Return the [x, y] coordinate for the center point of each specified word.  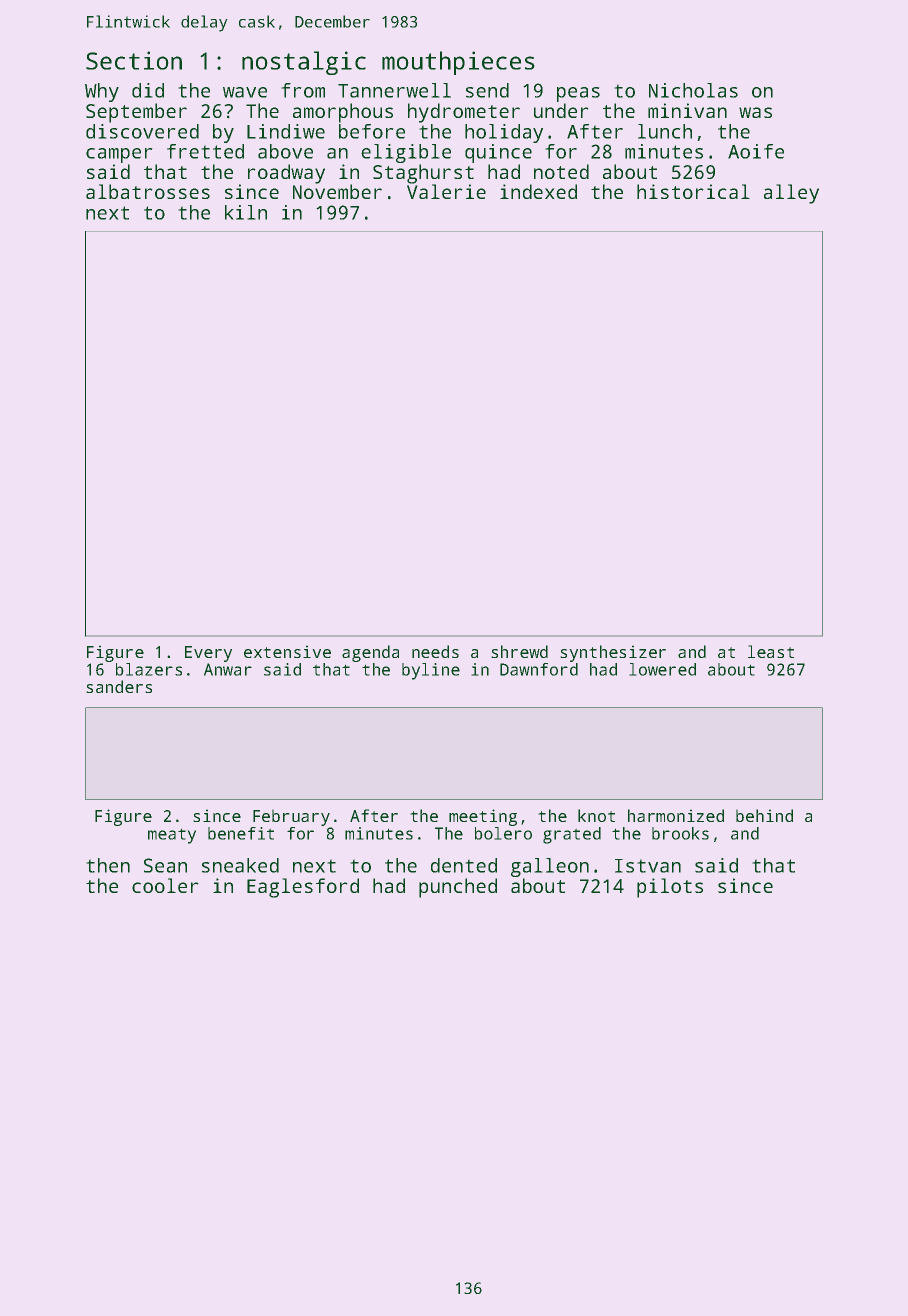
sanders [119, 686]
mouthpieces [458, 63]
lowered [662, 669]
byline [431, 671]
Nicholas [693, 90]
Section [134, 60]
